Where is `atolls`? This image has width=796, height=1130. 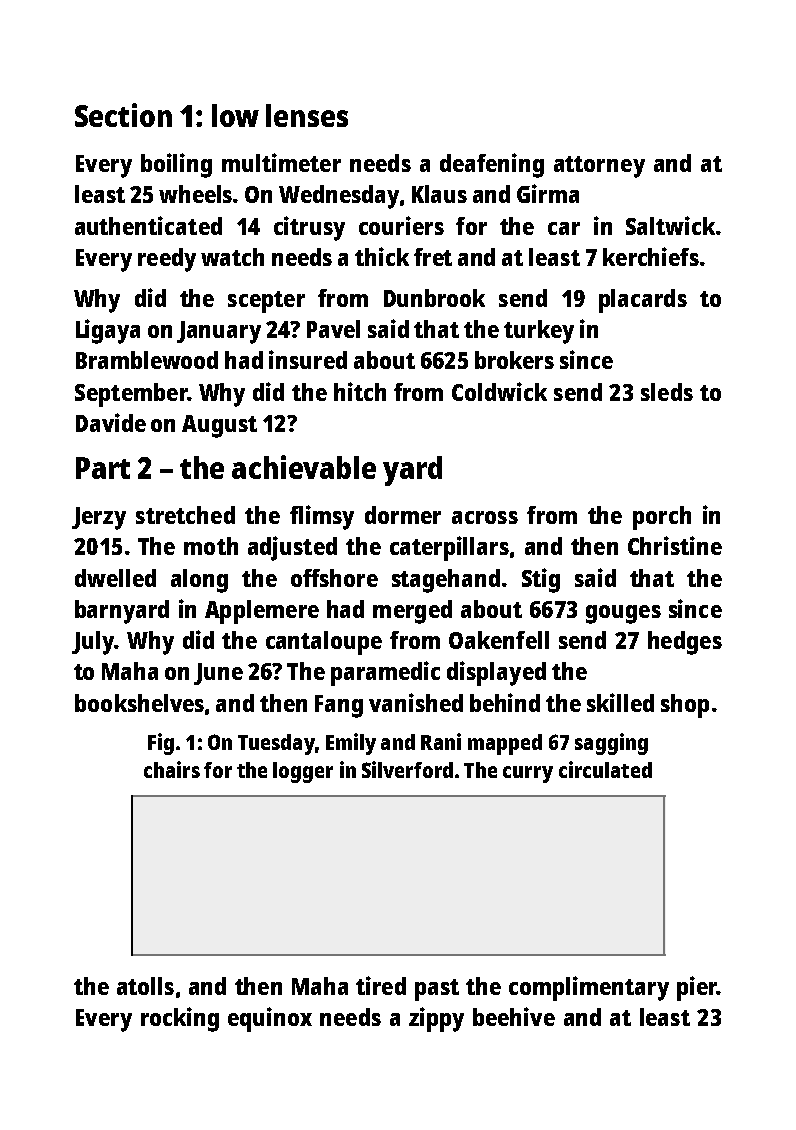
atolls is located at coordinates (145, 986).
